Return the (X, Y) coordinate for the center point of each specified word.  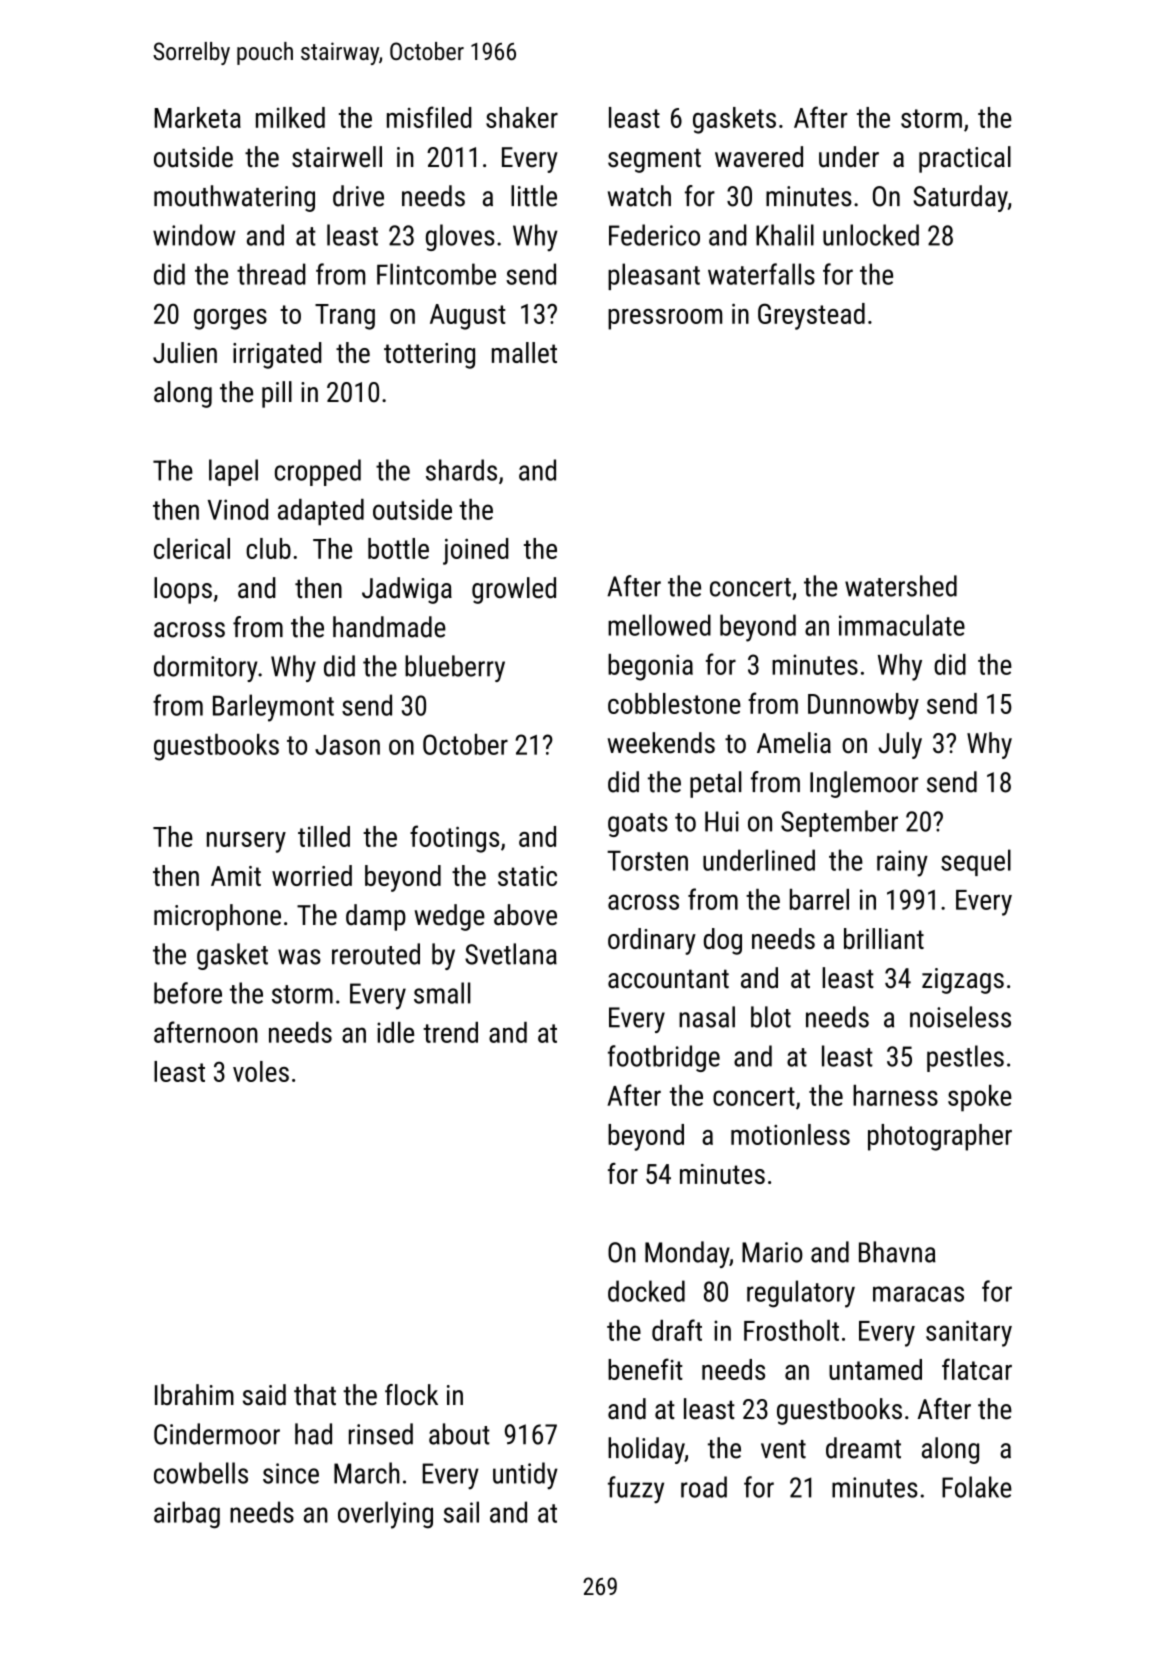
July (900, 745)
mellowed (659, 625)
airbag (187, 1515)
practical (965, 159)
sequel (976, 862)
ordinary (652, 941)
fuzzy (636, 1490)
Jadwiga (407, 590)
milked (290, 117)
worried (312, 875)
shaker (522, 117)
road (704, 1487)
